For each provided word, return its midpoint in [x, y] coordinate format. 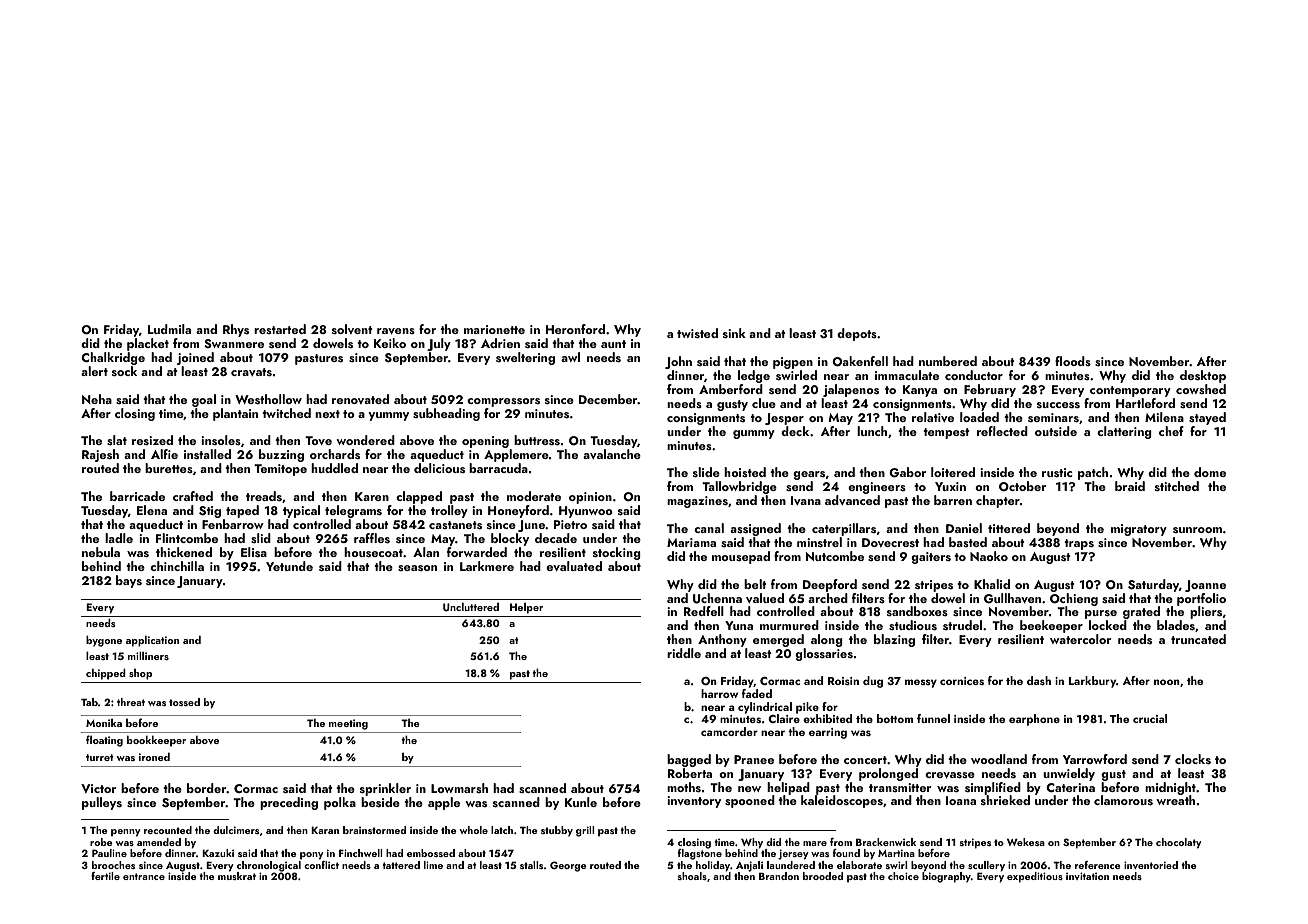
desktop [1203, 376]
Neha [97, 399]
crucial [1150, 718]
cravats [251, 372]
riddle [684, 653]
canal [709, 528]
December [608, 399]
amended [159, 842]
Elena [152, 510]
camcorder [729, 731]
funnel [933, 718]
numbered [948, 361]
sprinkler [385, 789]
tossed [184, 702]
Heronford [575, 329]
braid [1130, 486]
